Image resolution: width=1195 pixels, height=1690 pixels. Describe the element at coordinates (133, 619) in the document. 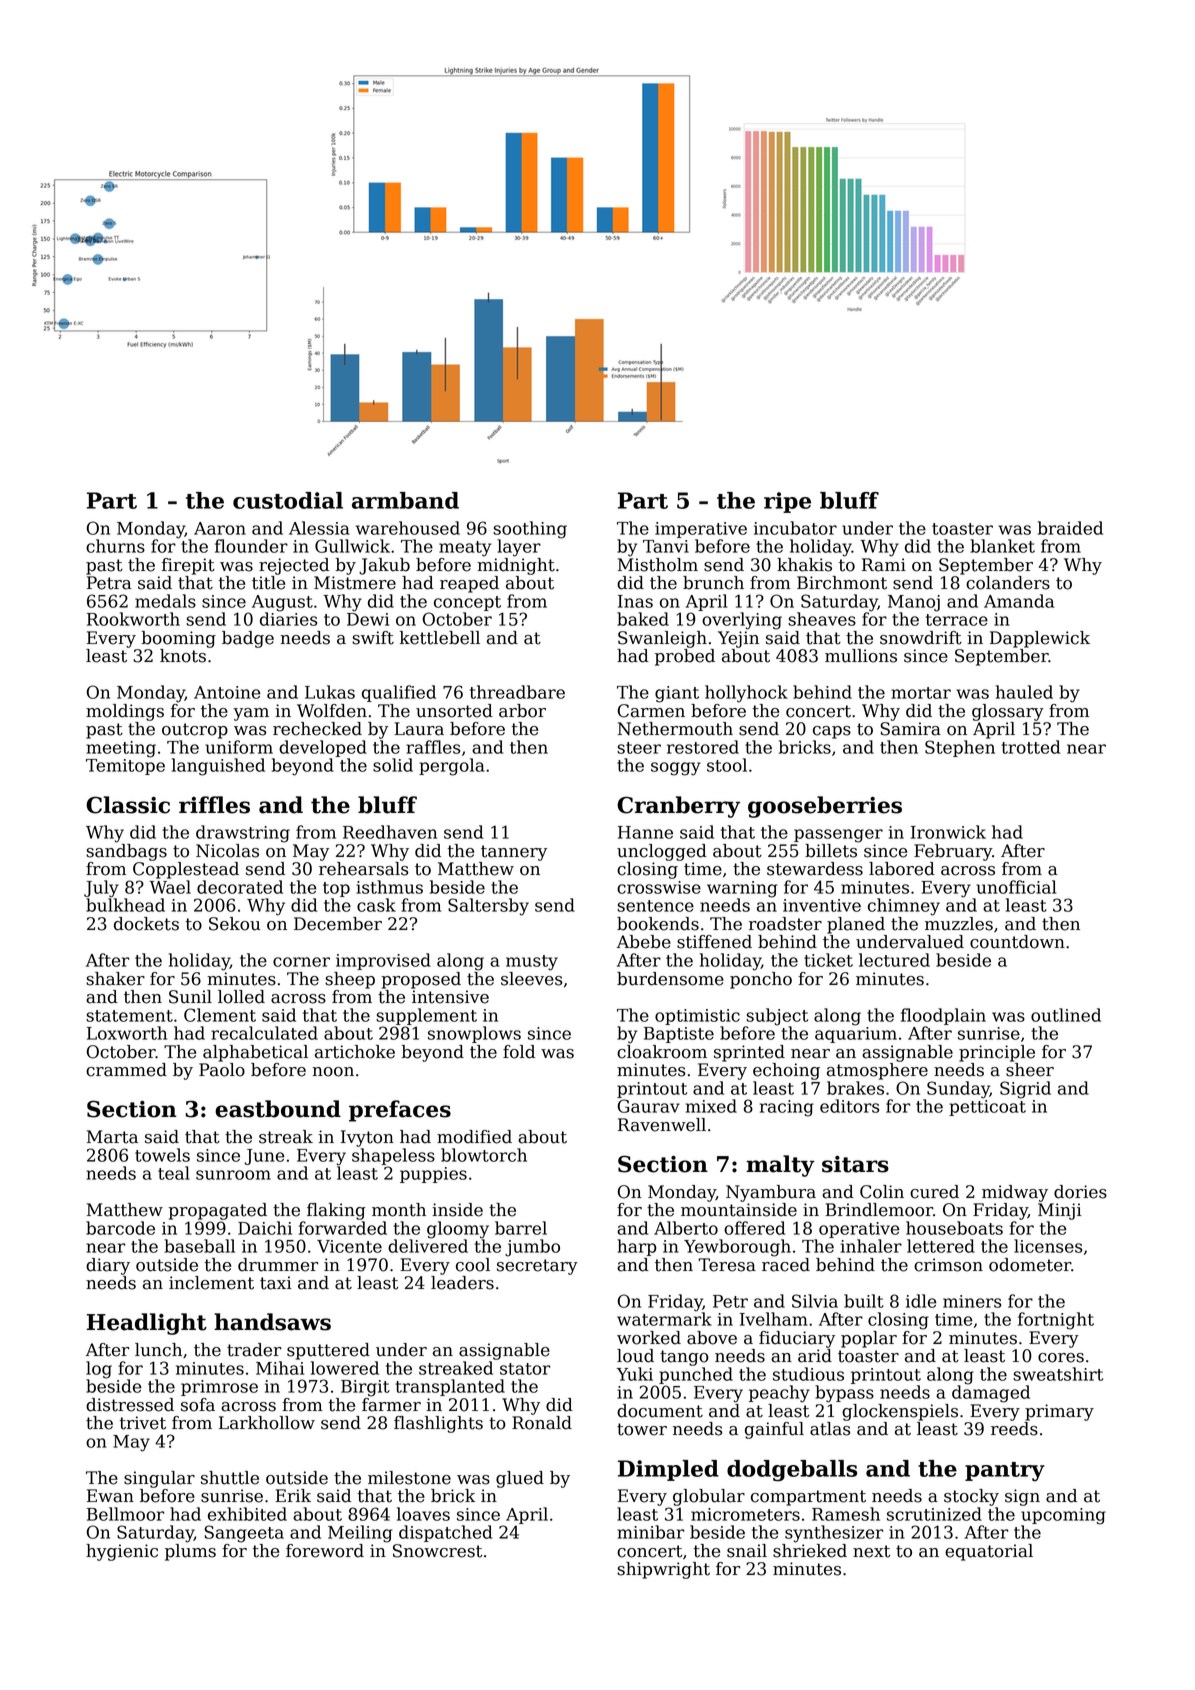

I see `Rookworth` at that location.
